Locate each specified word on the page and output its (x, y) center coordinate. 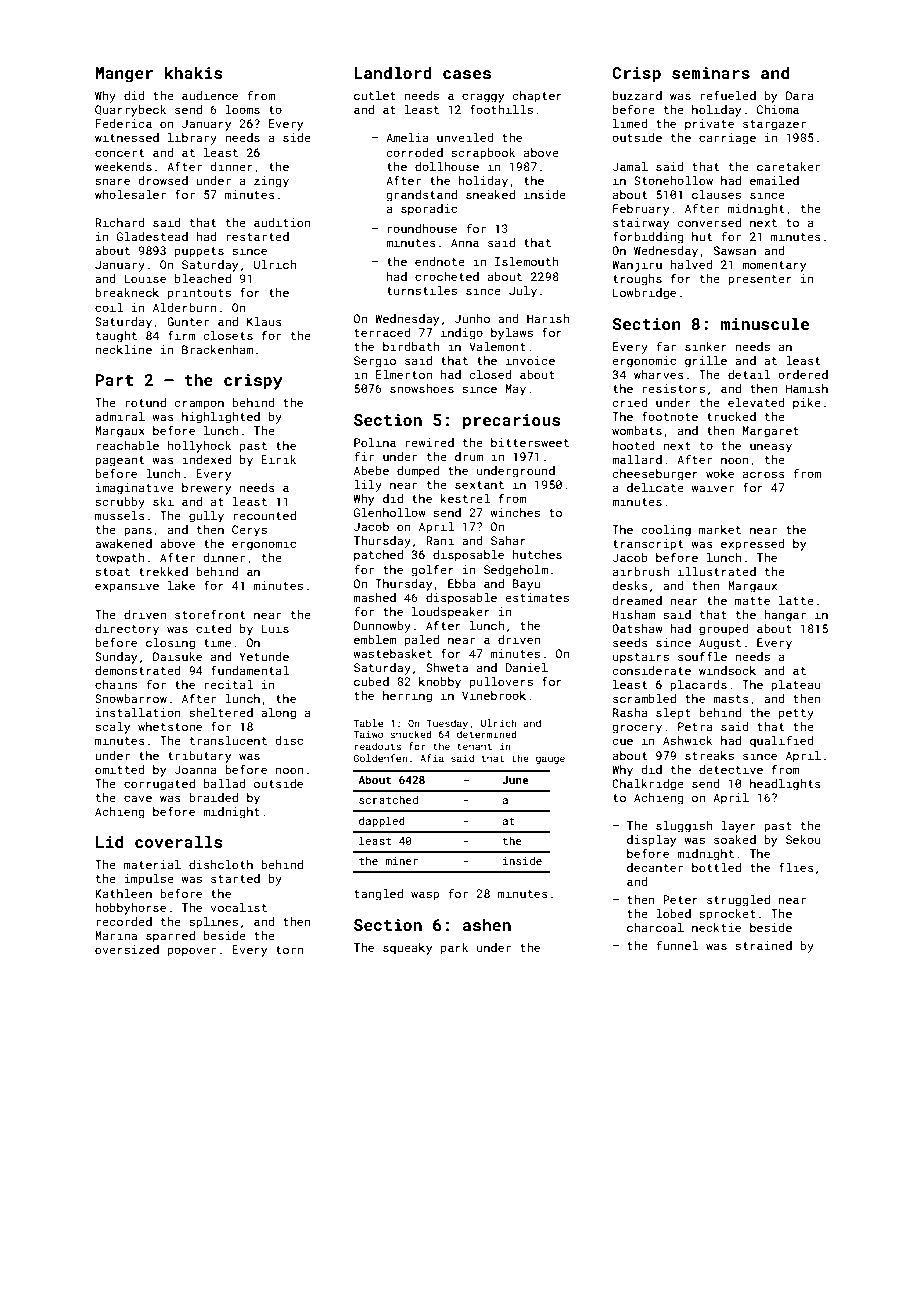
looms (243, 109)
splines (213, 923)
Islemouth (527, 261)
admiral (120, 416)
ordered (803, 374)
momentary (774, 266)
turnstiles (422, 290)
